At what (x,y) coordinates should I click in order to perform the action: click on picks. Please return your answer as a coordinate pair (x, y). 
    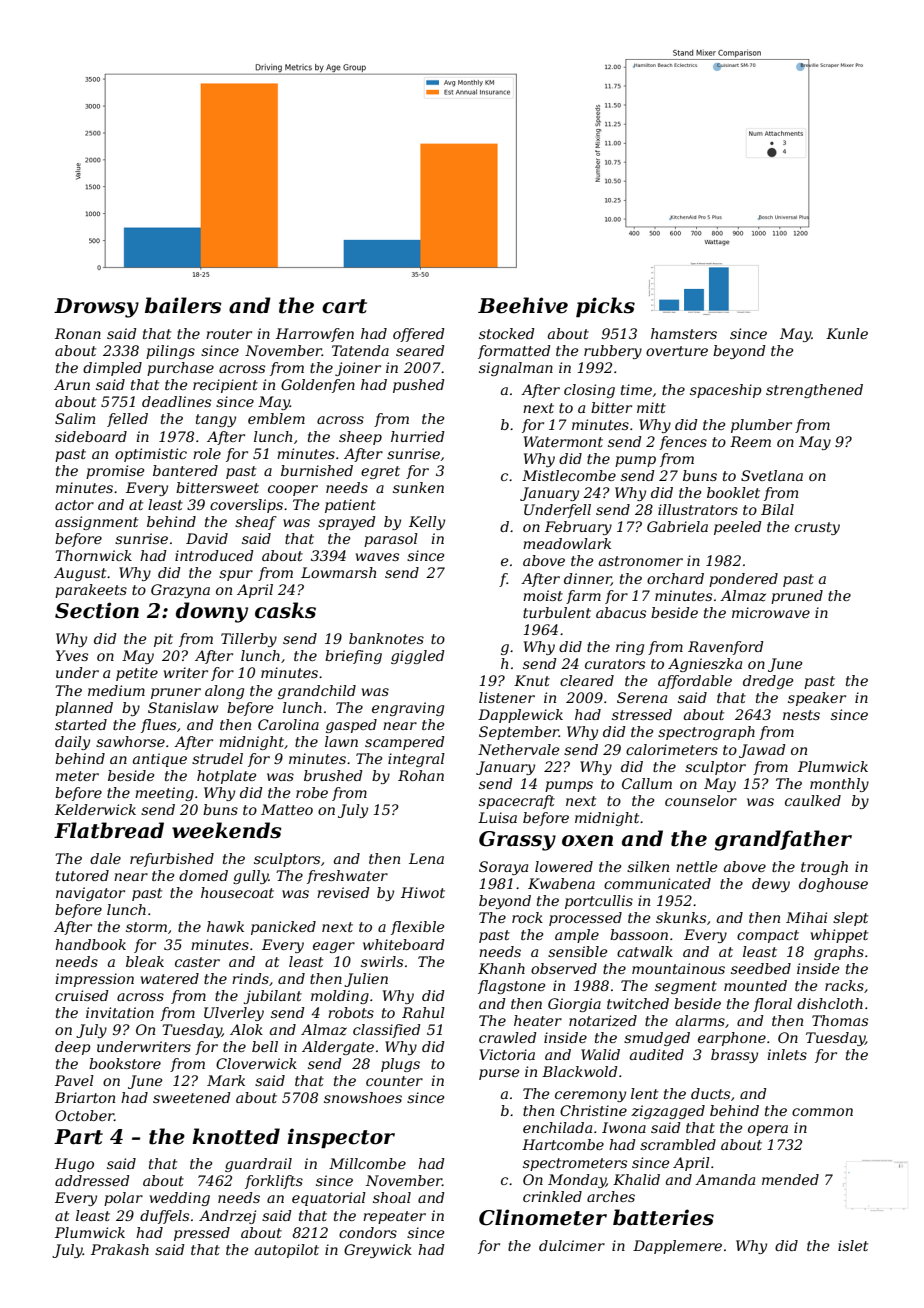
    Looking at the image, I should click on (605, 307).
